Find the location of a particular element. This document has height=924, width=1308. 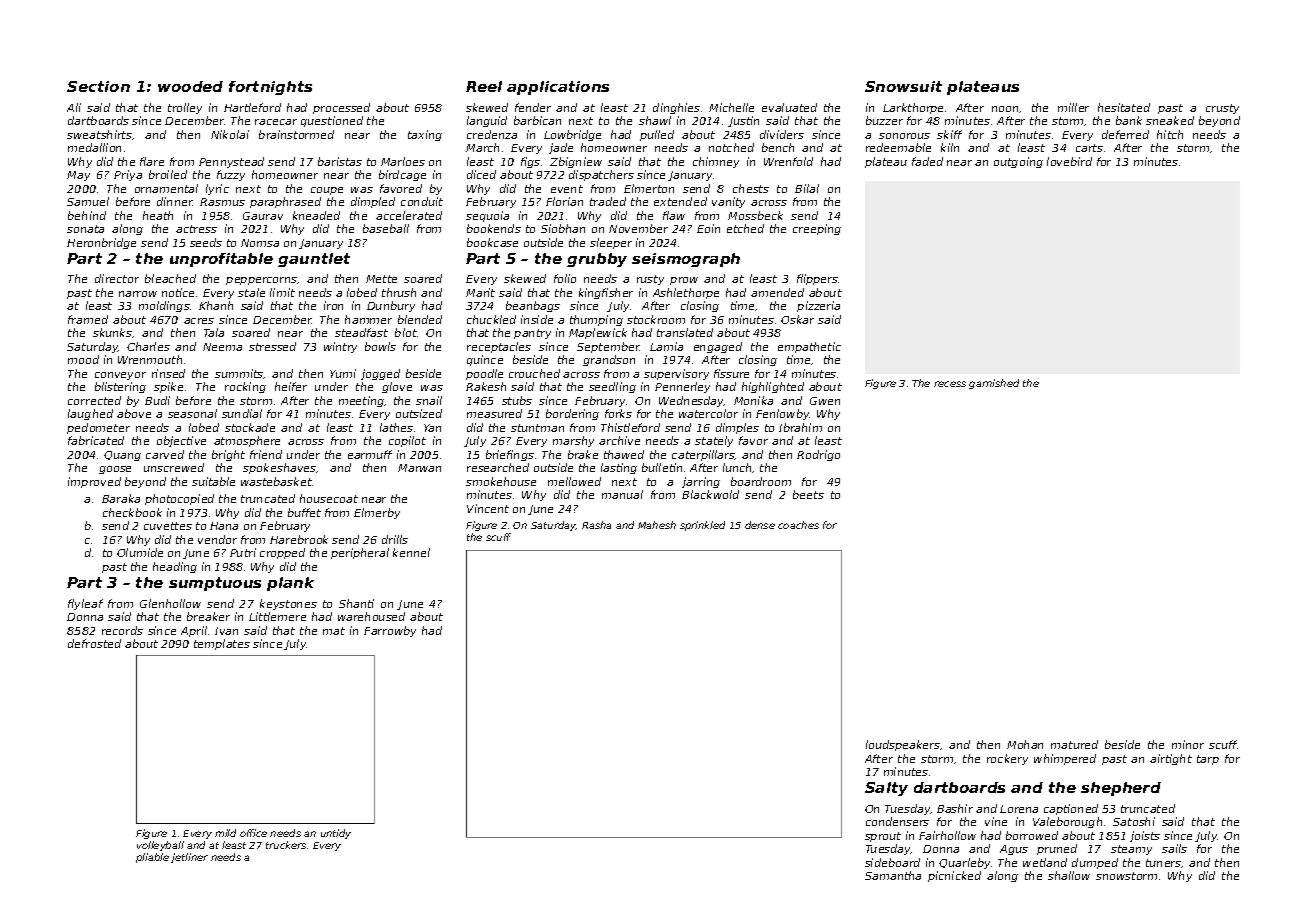

stressed is located at coordinates (272, 346).
